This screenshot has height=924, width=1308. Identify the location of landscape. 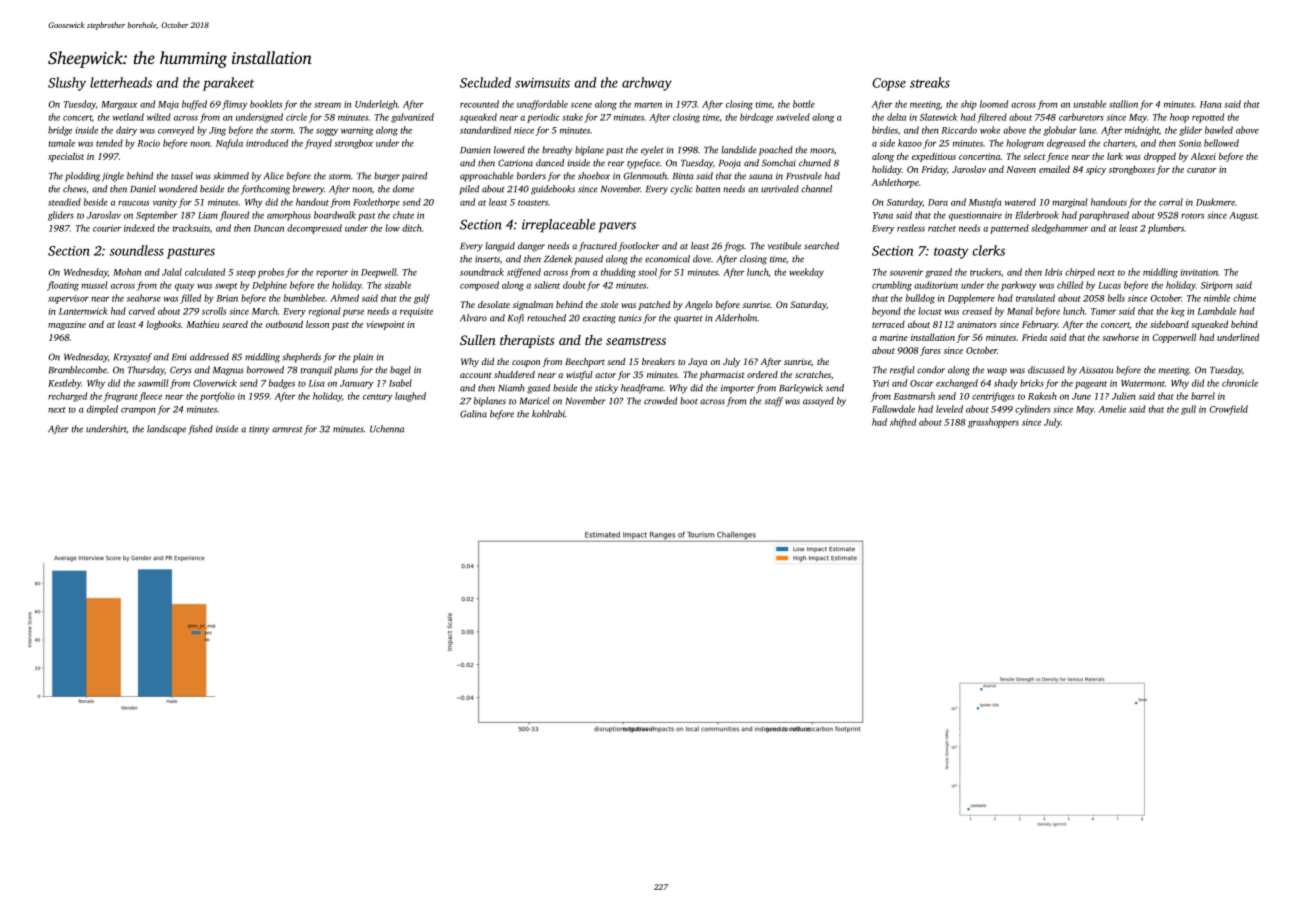
(166, 430).
